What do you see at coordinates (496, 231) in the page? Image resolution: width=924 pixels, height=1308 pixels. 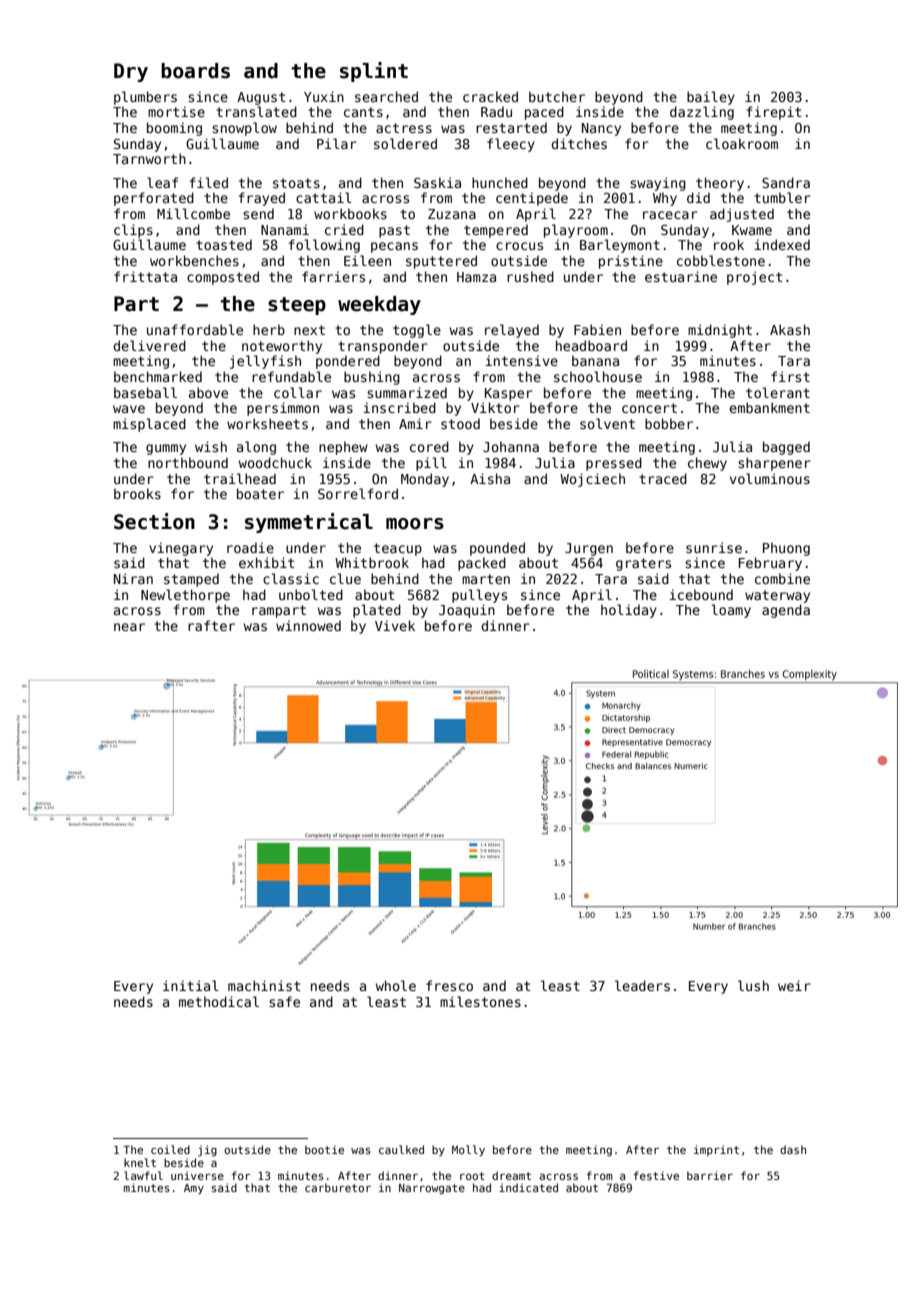 I see `tempered` at bounding box center [496, 231].
